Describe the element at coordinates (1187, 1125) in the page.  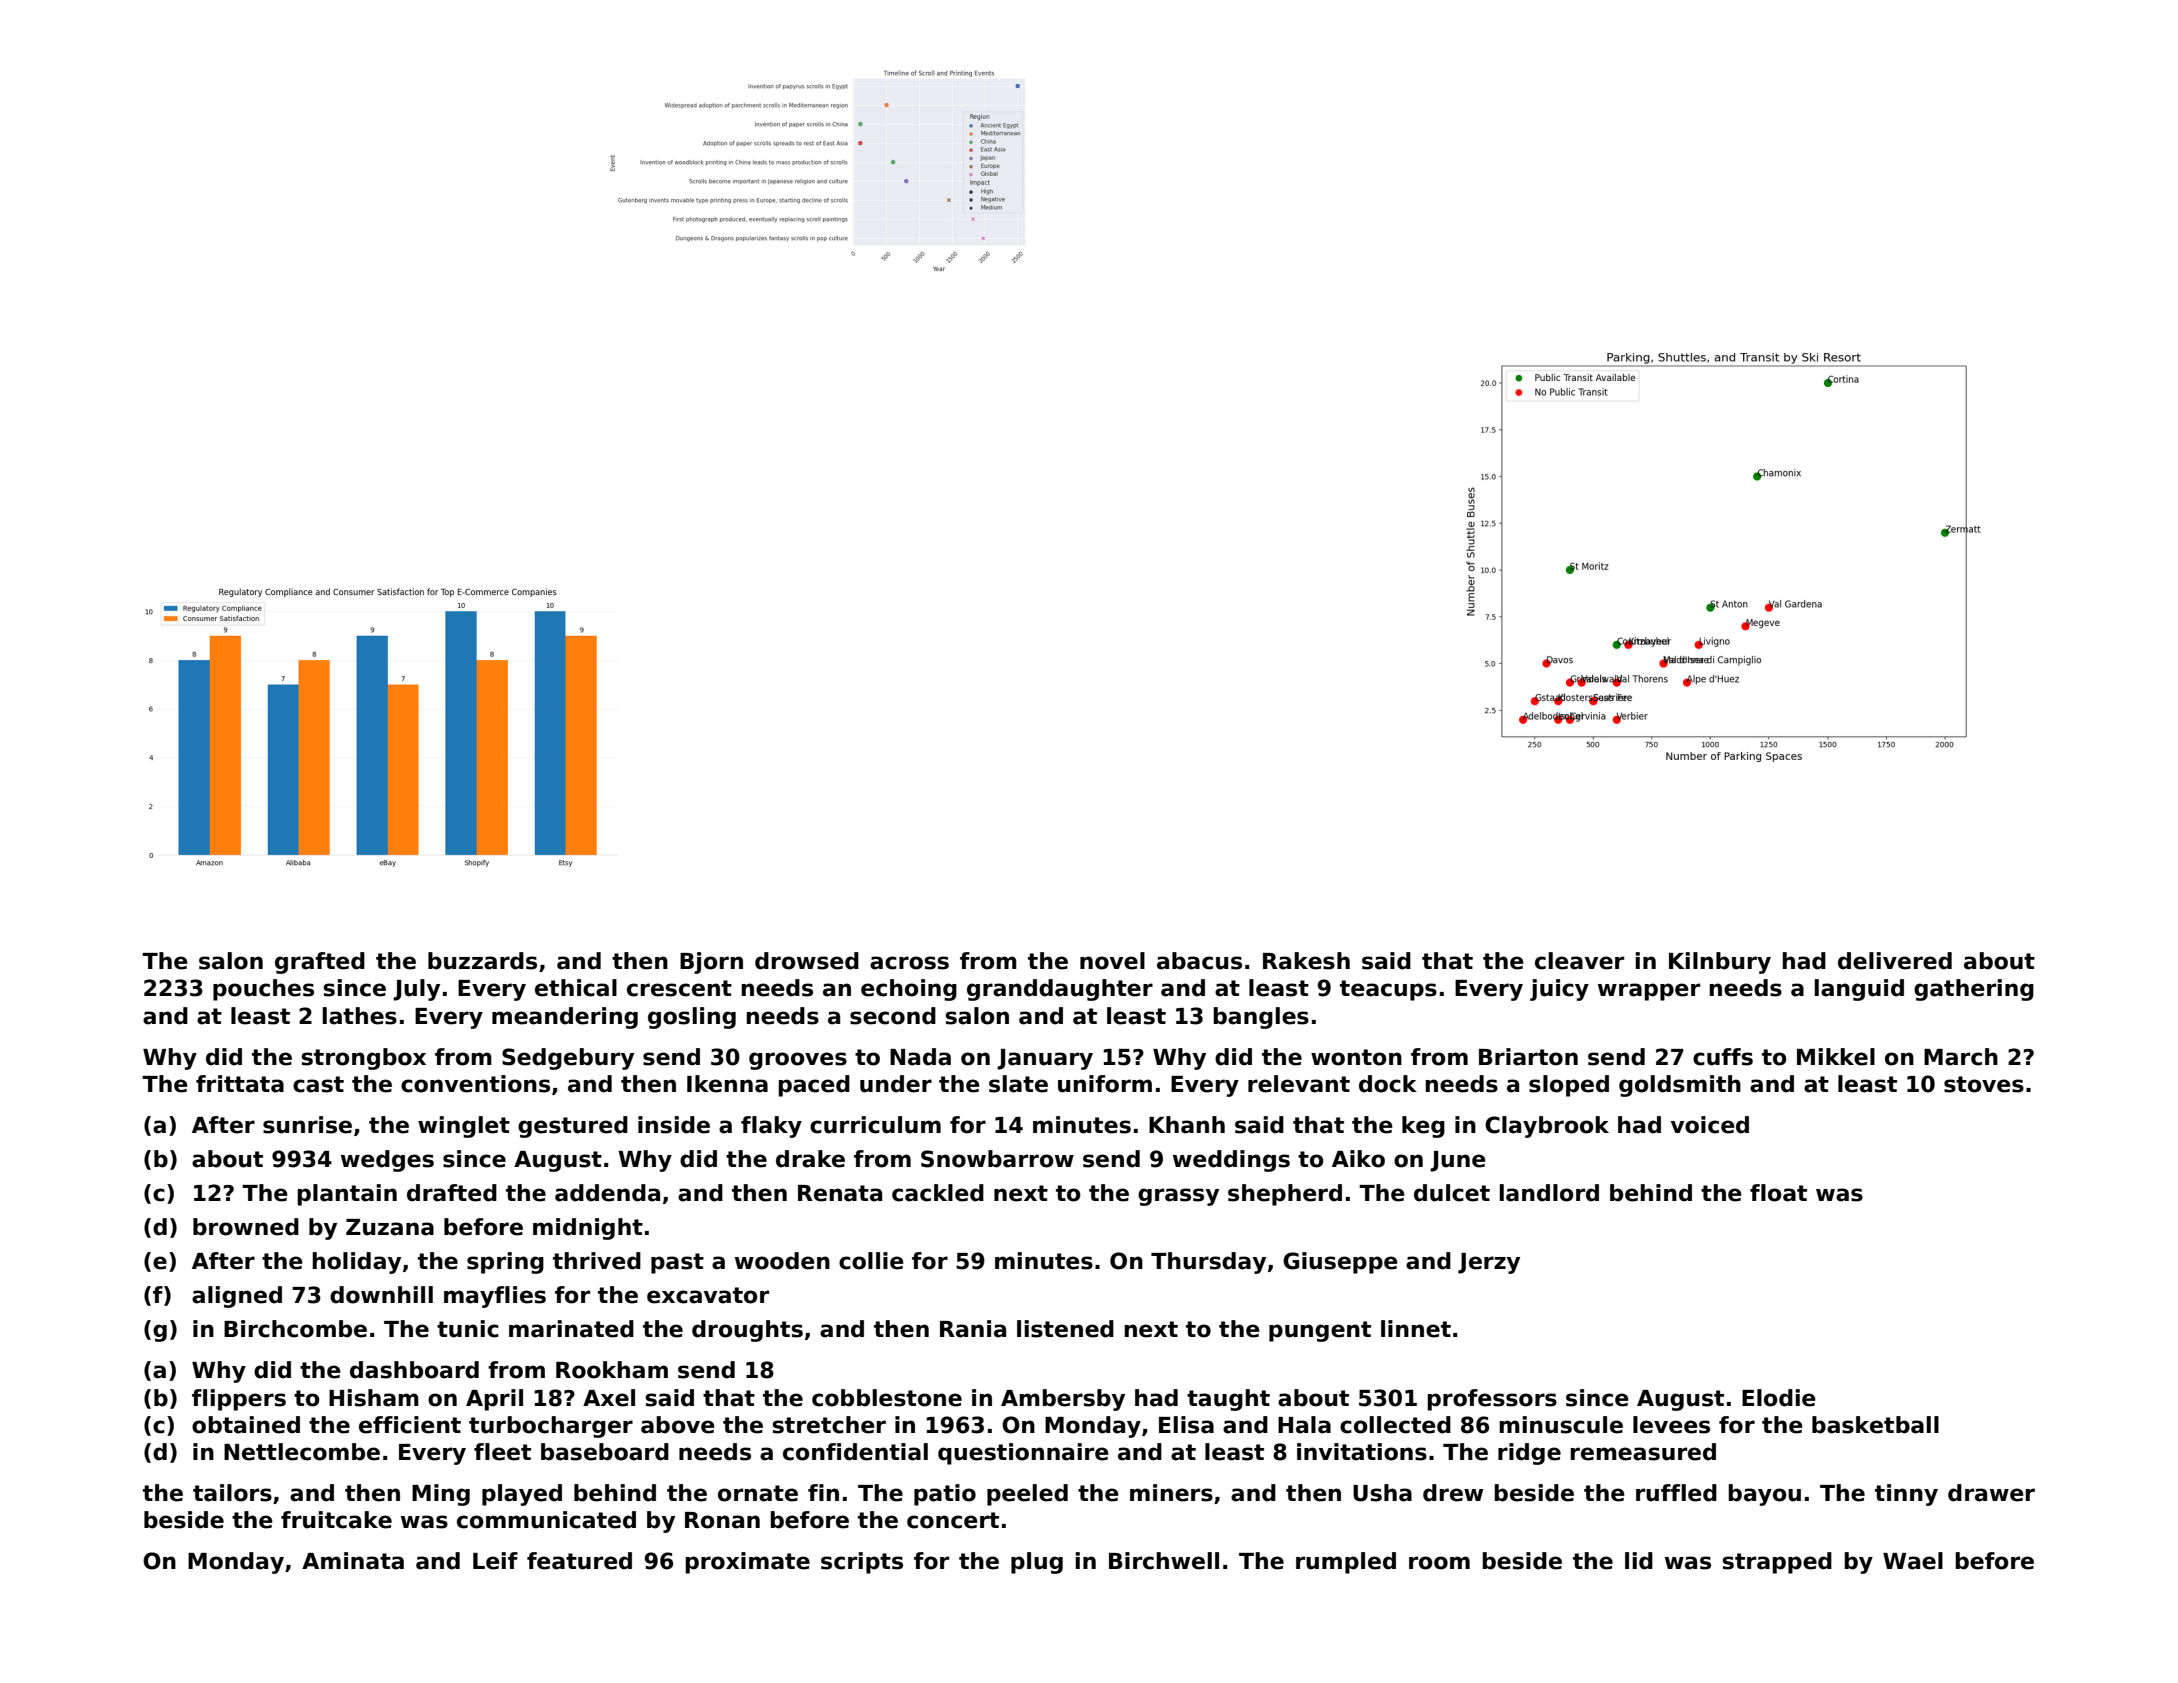
I see `Khanh` at that location.
